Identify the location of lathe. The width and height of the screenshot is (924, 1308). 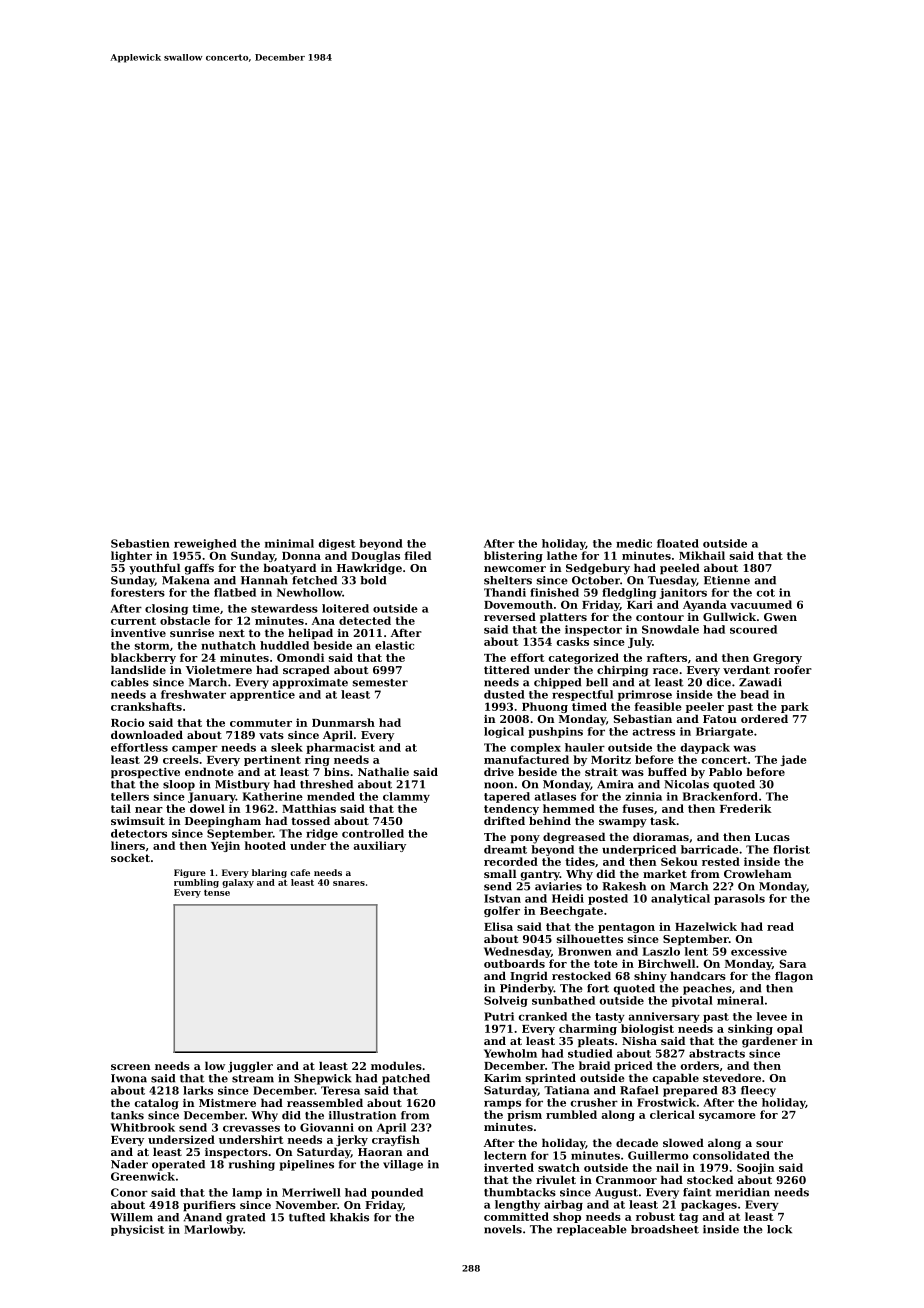
(562, 555).
